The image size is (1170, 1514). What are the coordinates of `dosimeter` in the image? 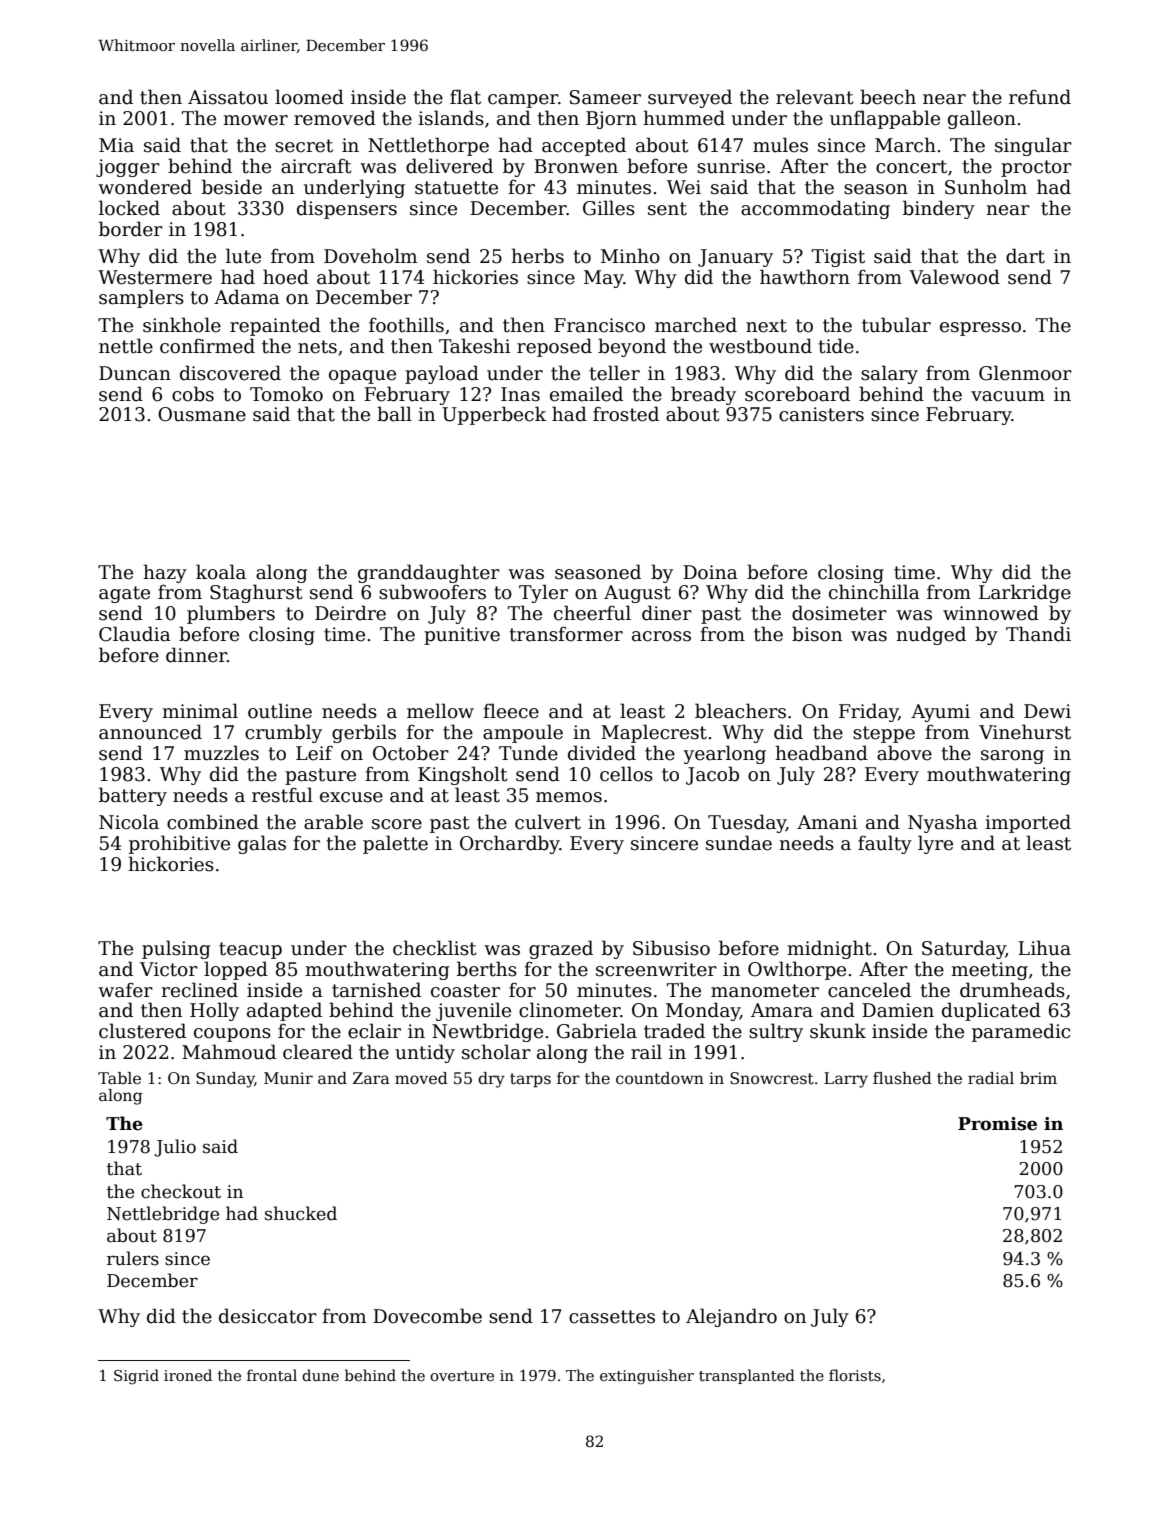 It's located at (839, 613).
